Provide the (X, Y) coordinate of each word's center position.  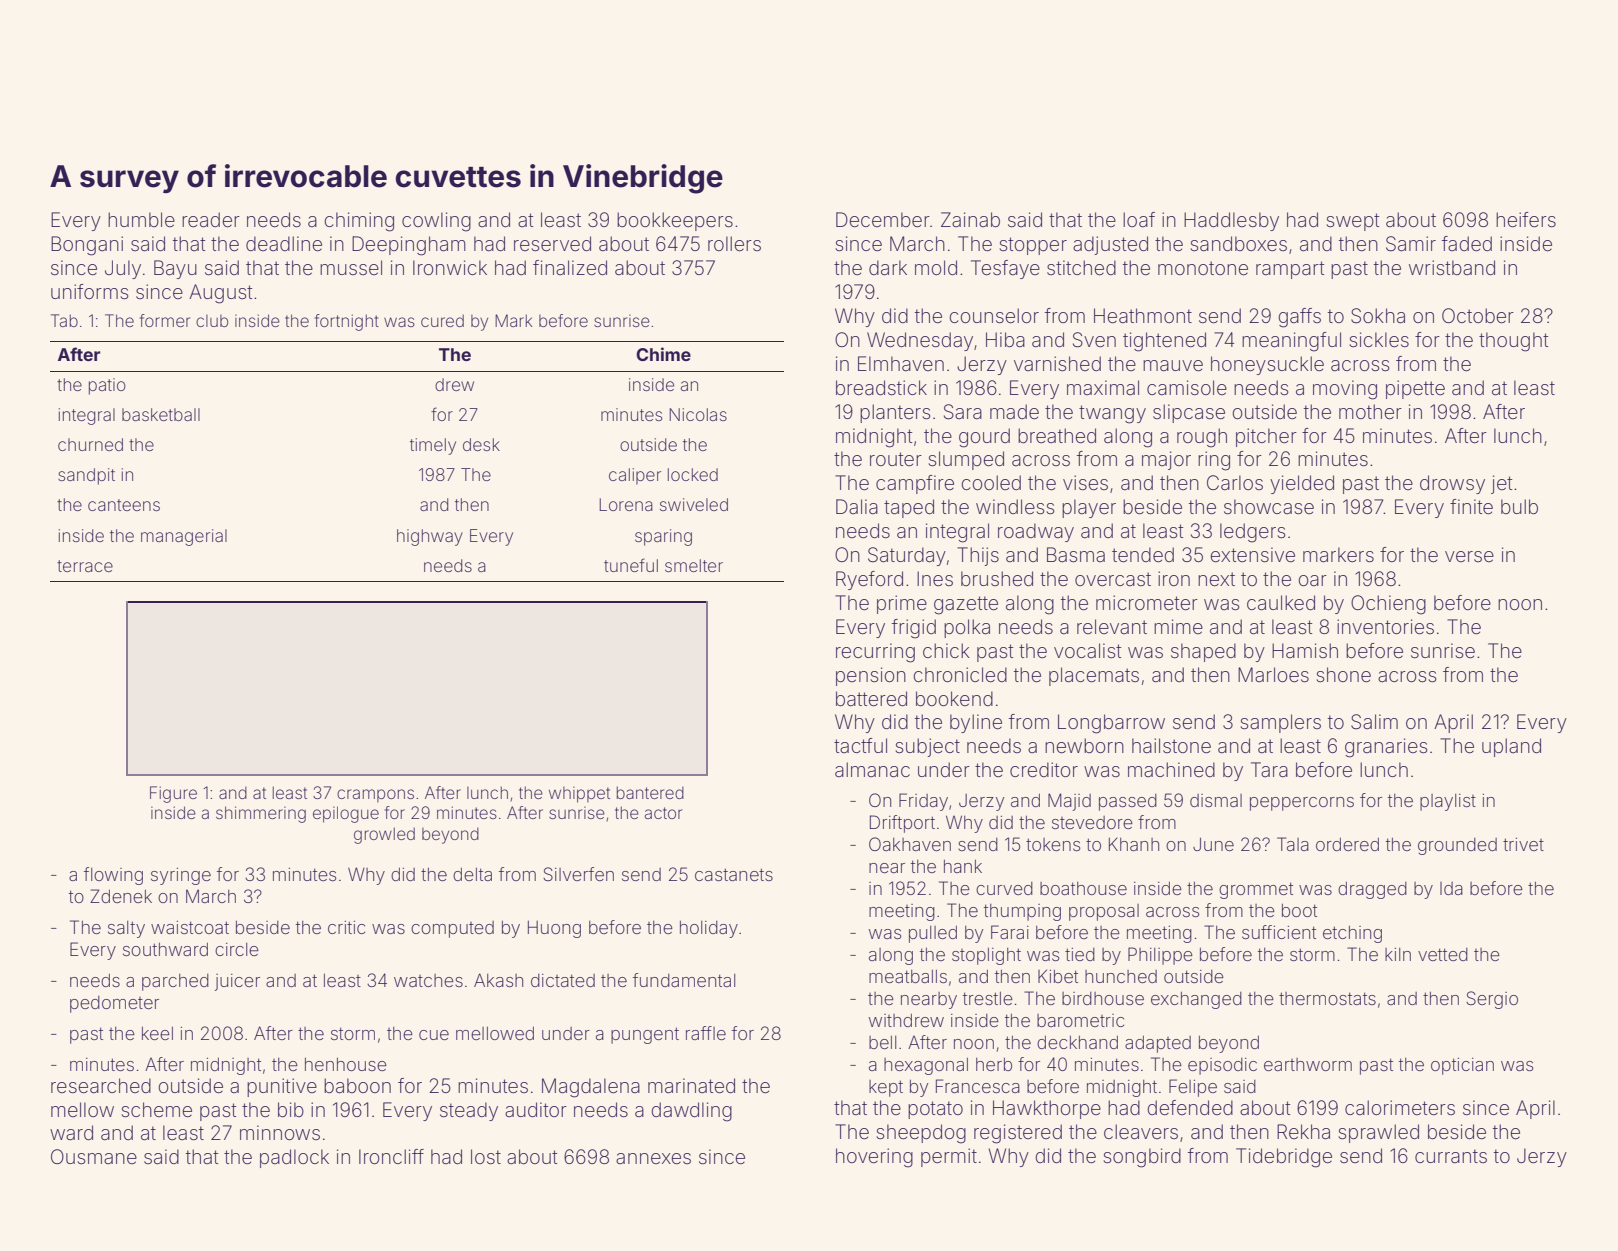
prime (902, 604)
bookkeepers (675, 221)
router (896, 459)
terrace (85, 566)
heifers (1526, 219)
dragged (1372, 890)
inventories (1385, 626)
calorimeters (1400, 1107)
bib (291, 1109)
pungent (645, 1035)
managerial (184, 537)
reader (211, 220)
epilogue (346, 814)
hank (963, 866)
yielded (1302, 484)
